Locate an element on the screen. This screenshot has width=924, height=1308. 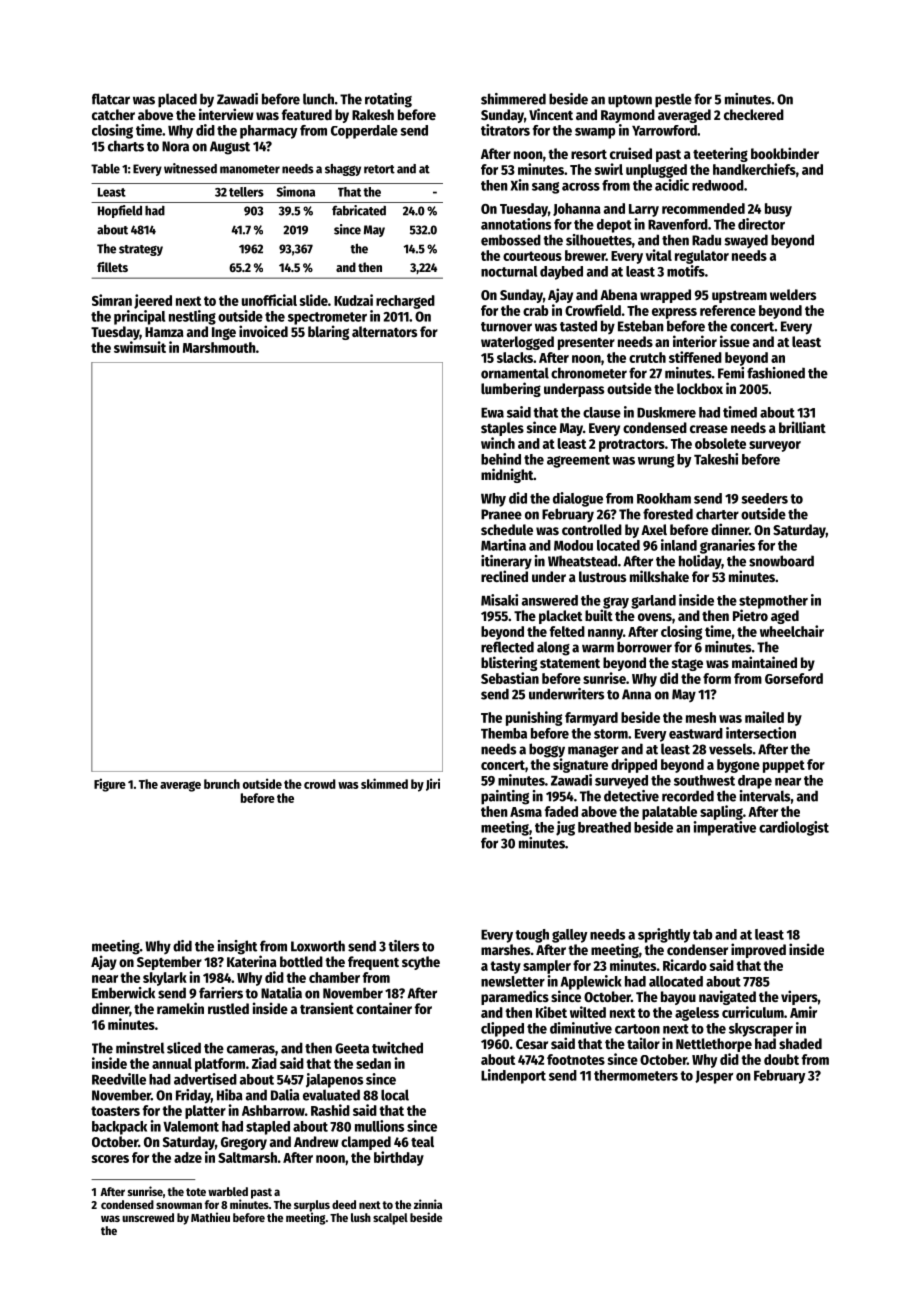
Valemont is located at coordinates (191, 1126).
